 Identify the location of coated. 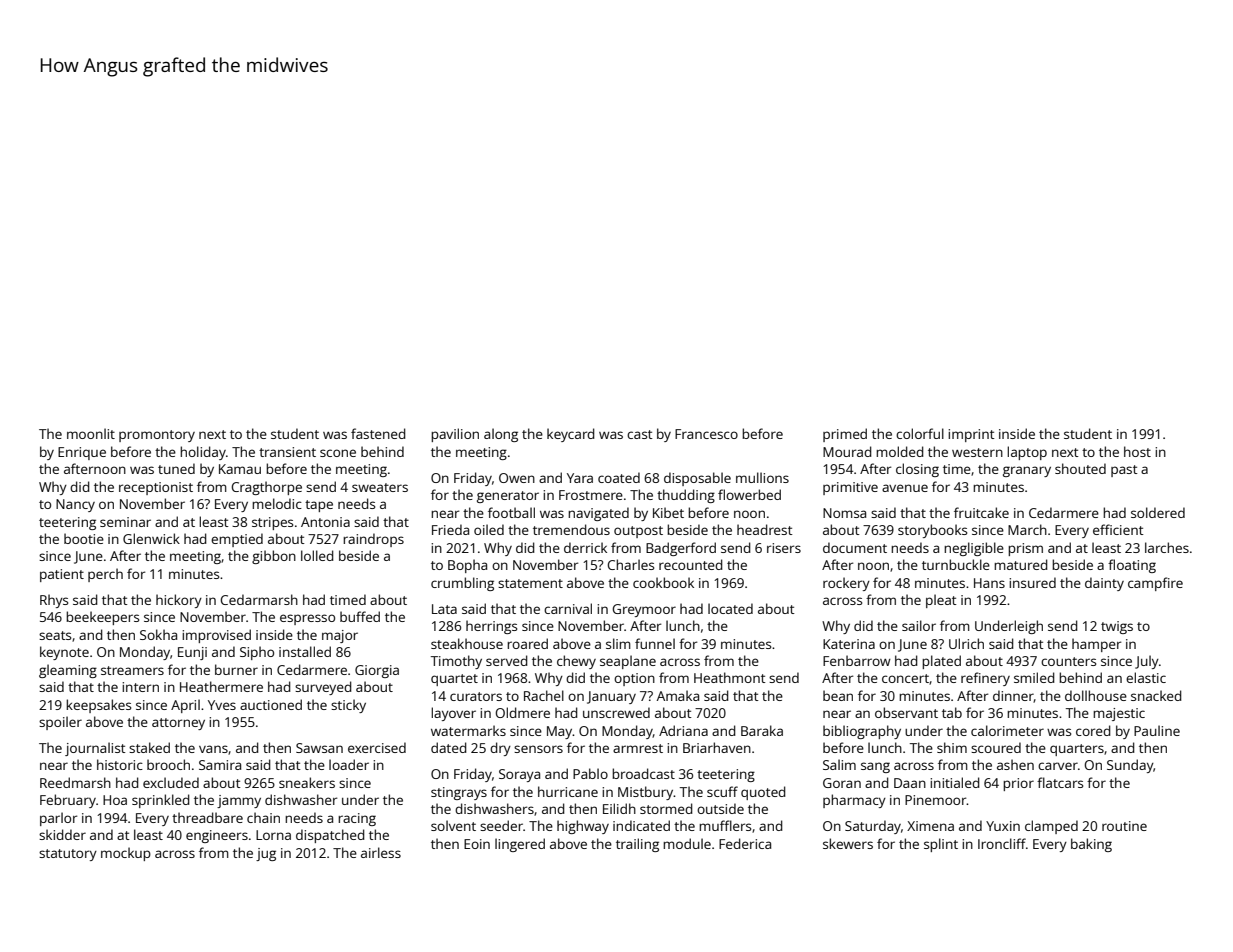
(619, 477).
